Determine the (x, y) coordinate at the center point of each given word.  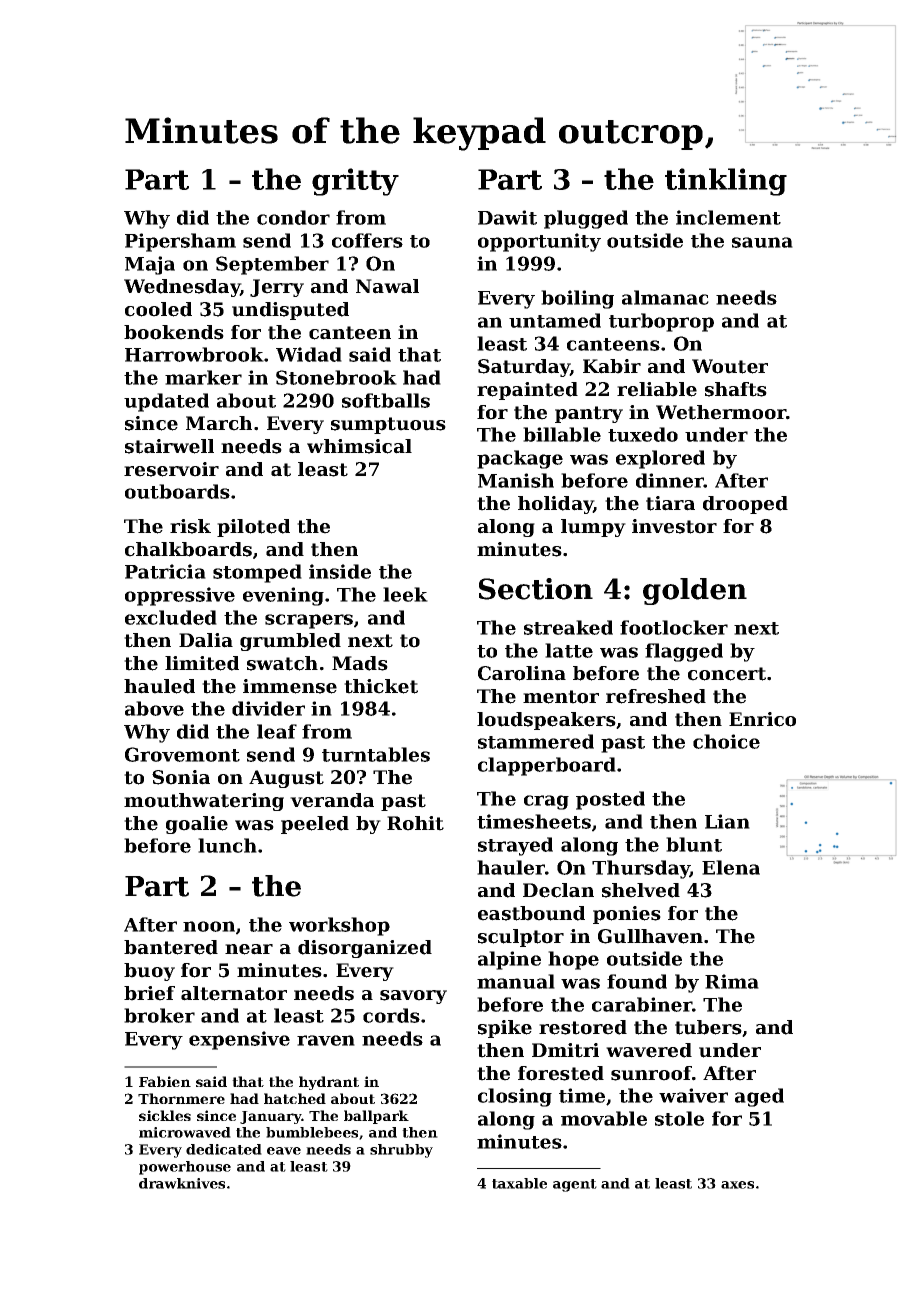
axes (737, 1185)
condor (293, 217)
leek (405, 594)
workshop (339, 926)
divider (268, 708)
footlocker (674, 627)
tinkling (726, 182)
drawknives (182, 1183)
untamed (555, 320)
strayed (515, 846)
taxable (519, 1183)
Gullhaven (650, 936)
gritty (355, 182)
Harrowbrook (194, 354)
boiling (577, 299)
